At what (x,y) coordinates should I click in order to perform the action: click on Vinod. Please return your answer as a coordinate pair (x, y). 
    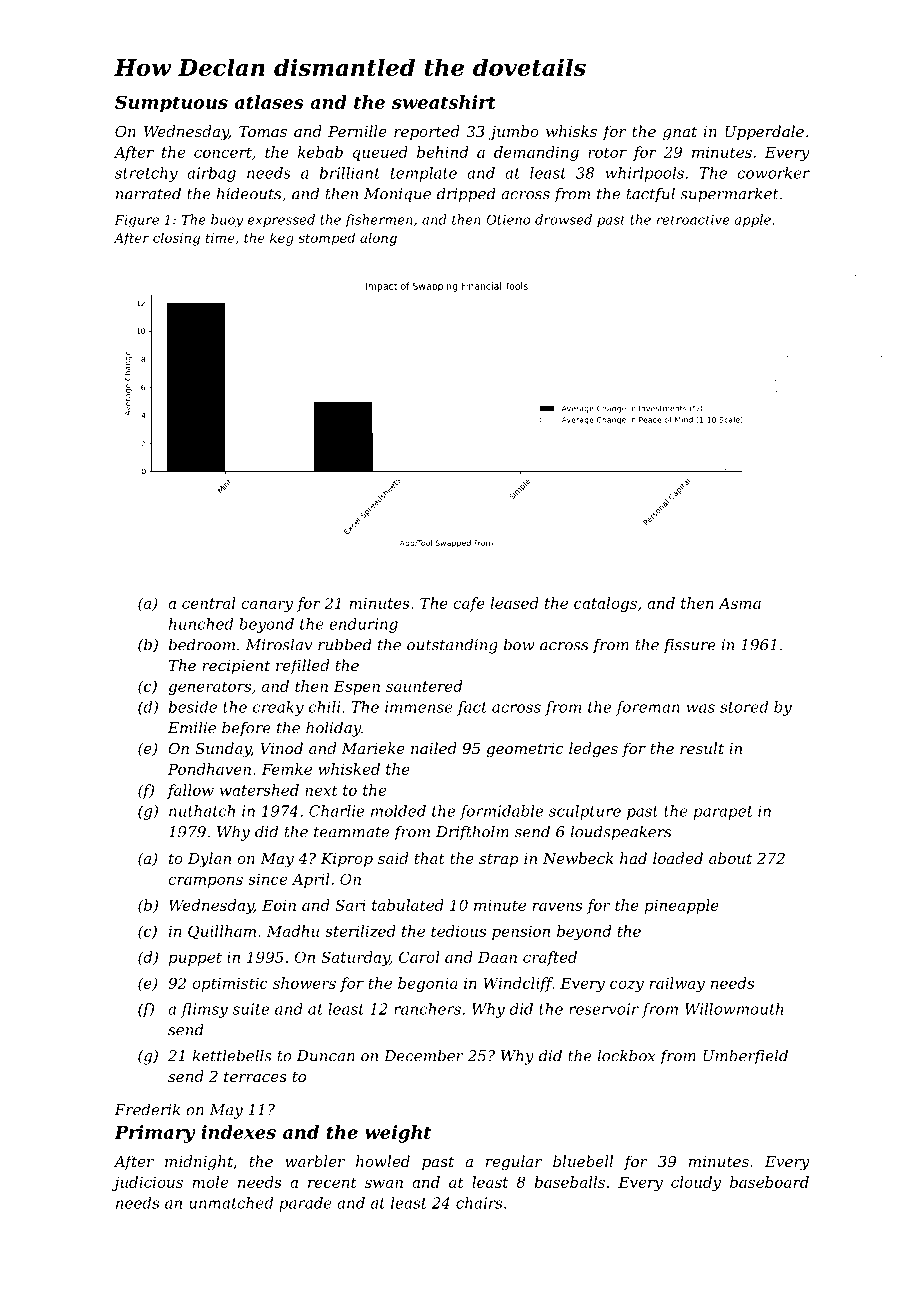
    Looking at the image, I should click on (281, 748).
